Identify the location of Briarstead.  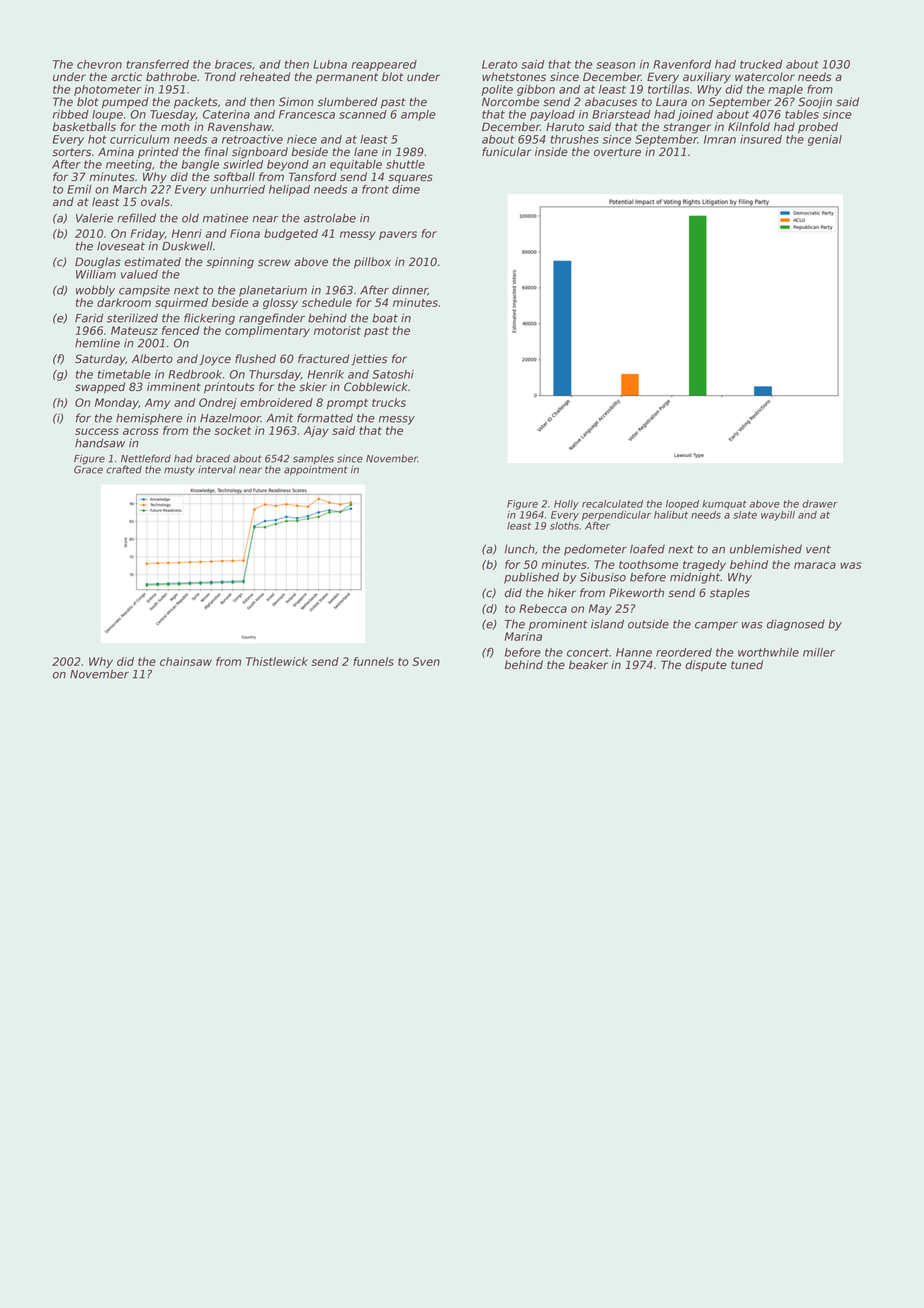
(621, 114).
